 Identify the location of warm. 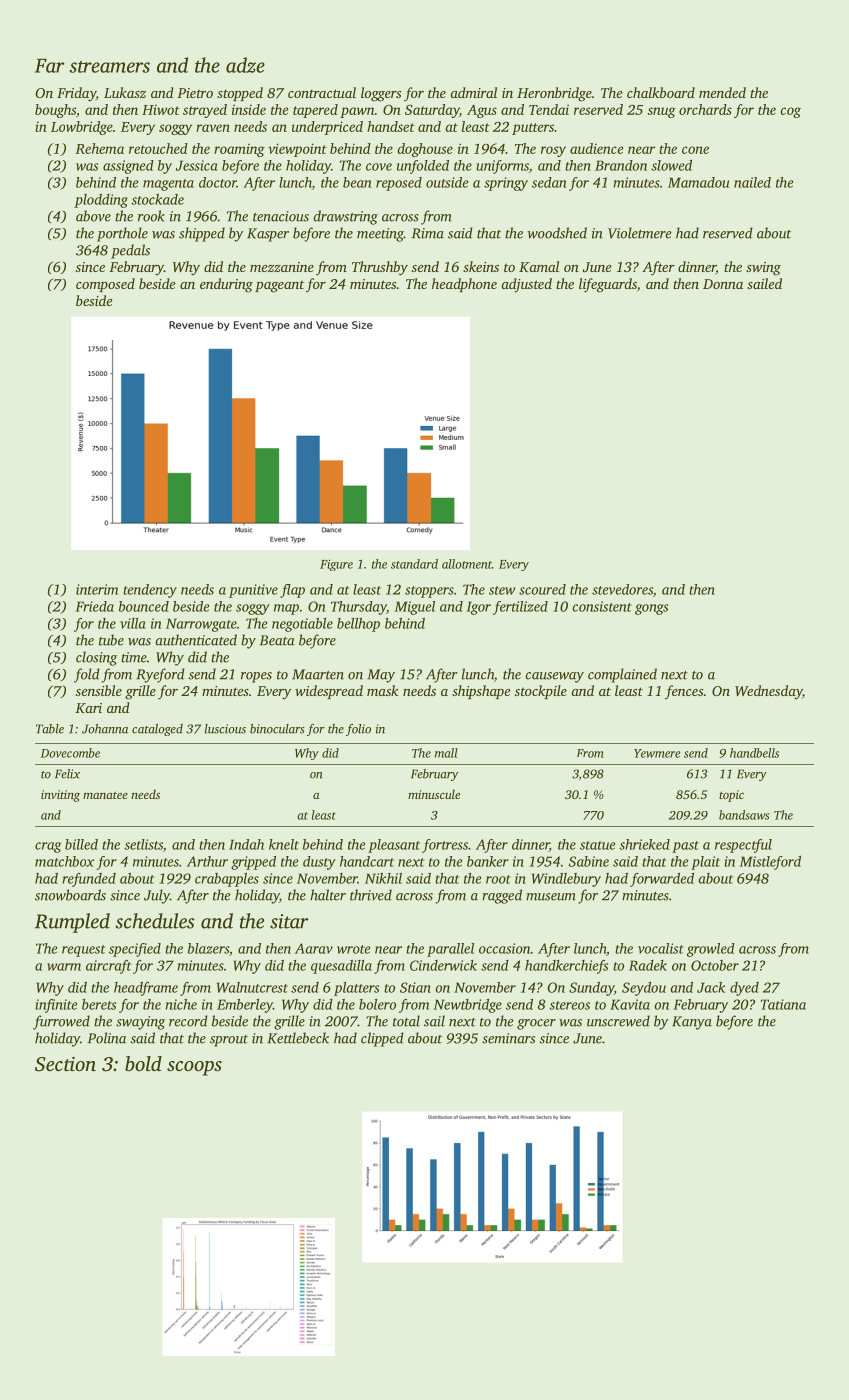
(64, 967).
